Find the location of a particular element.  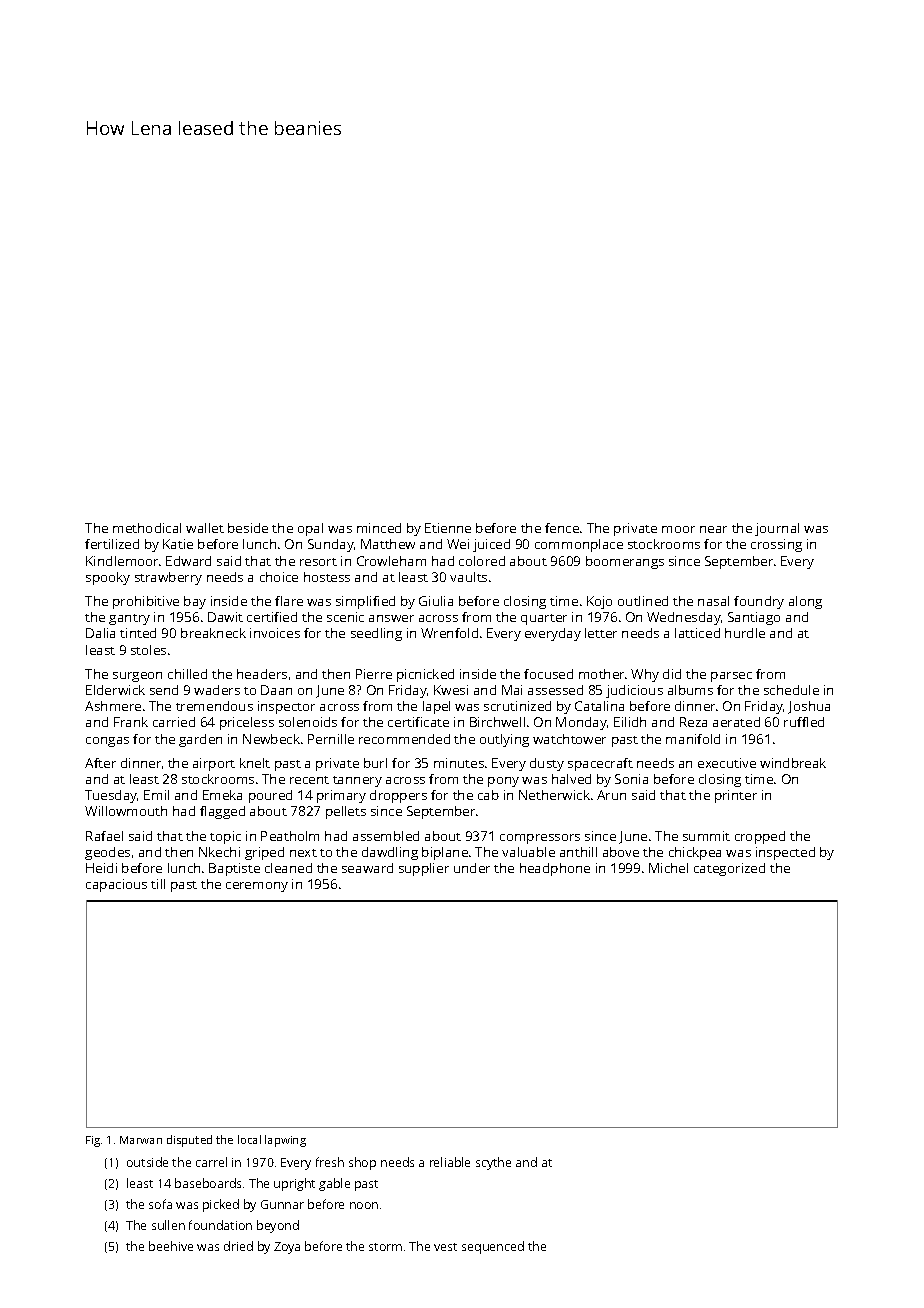

journal is located at coordinates (777, 529).
